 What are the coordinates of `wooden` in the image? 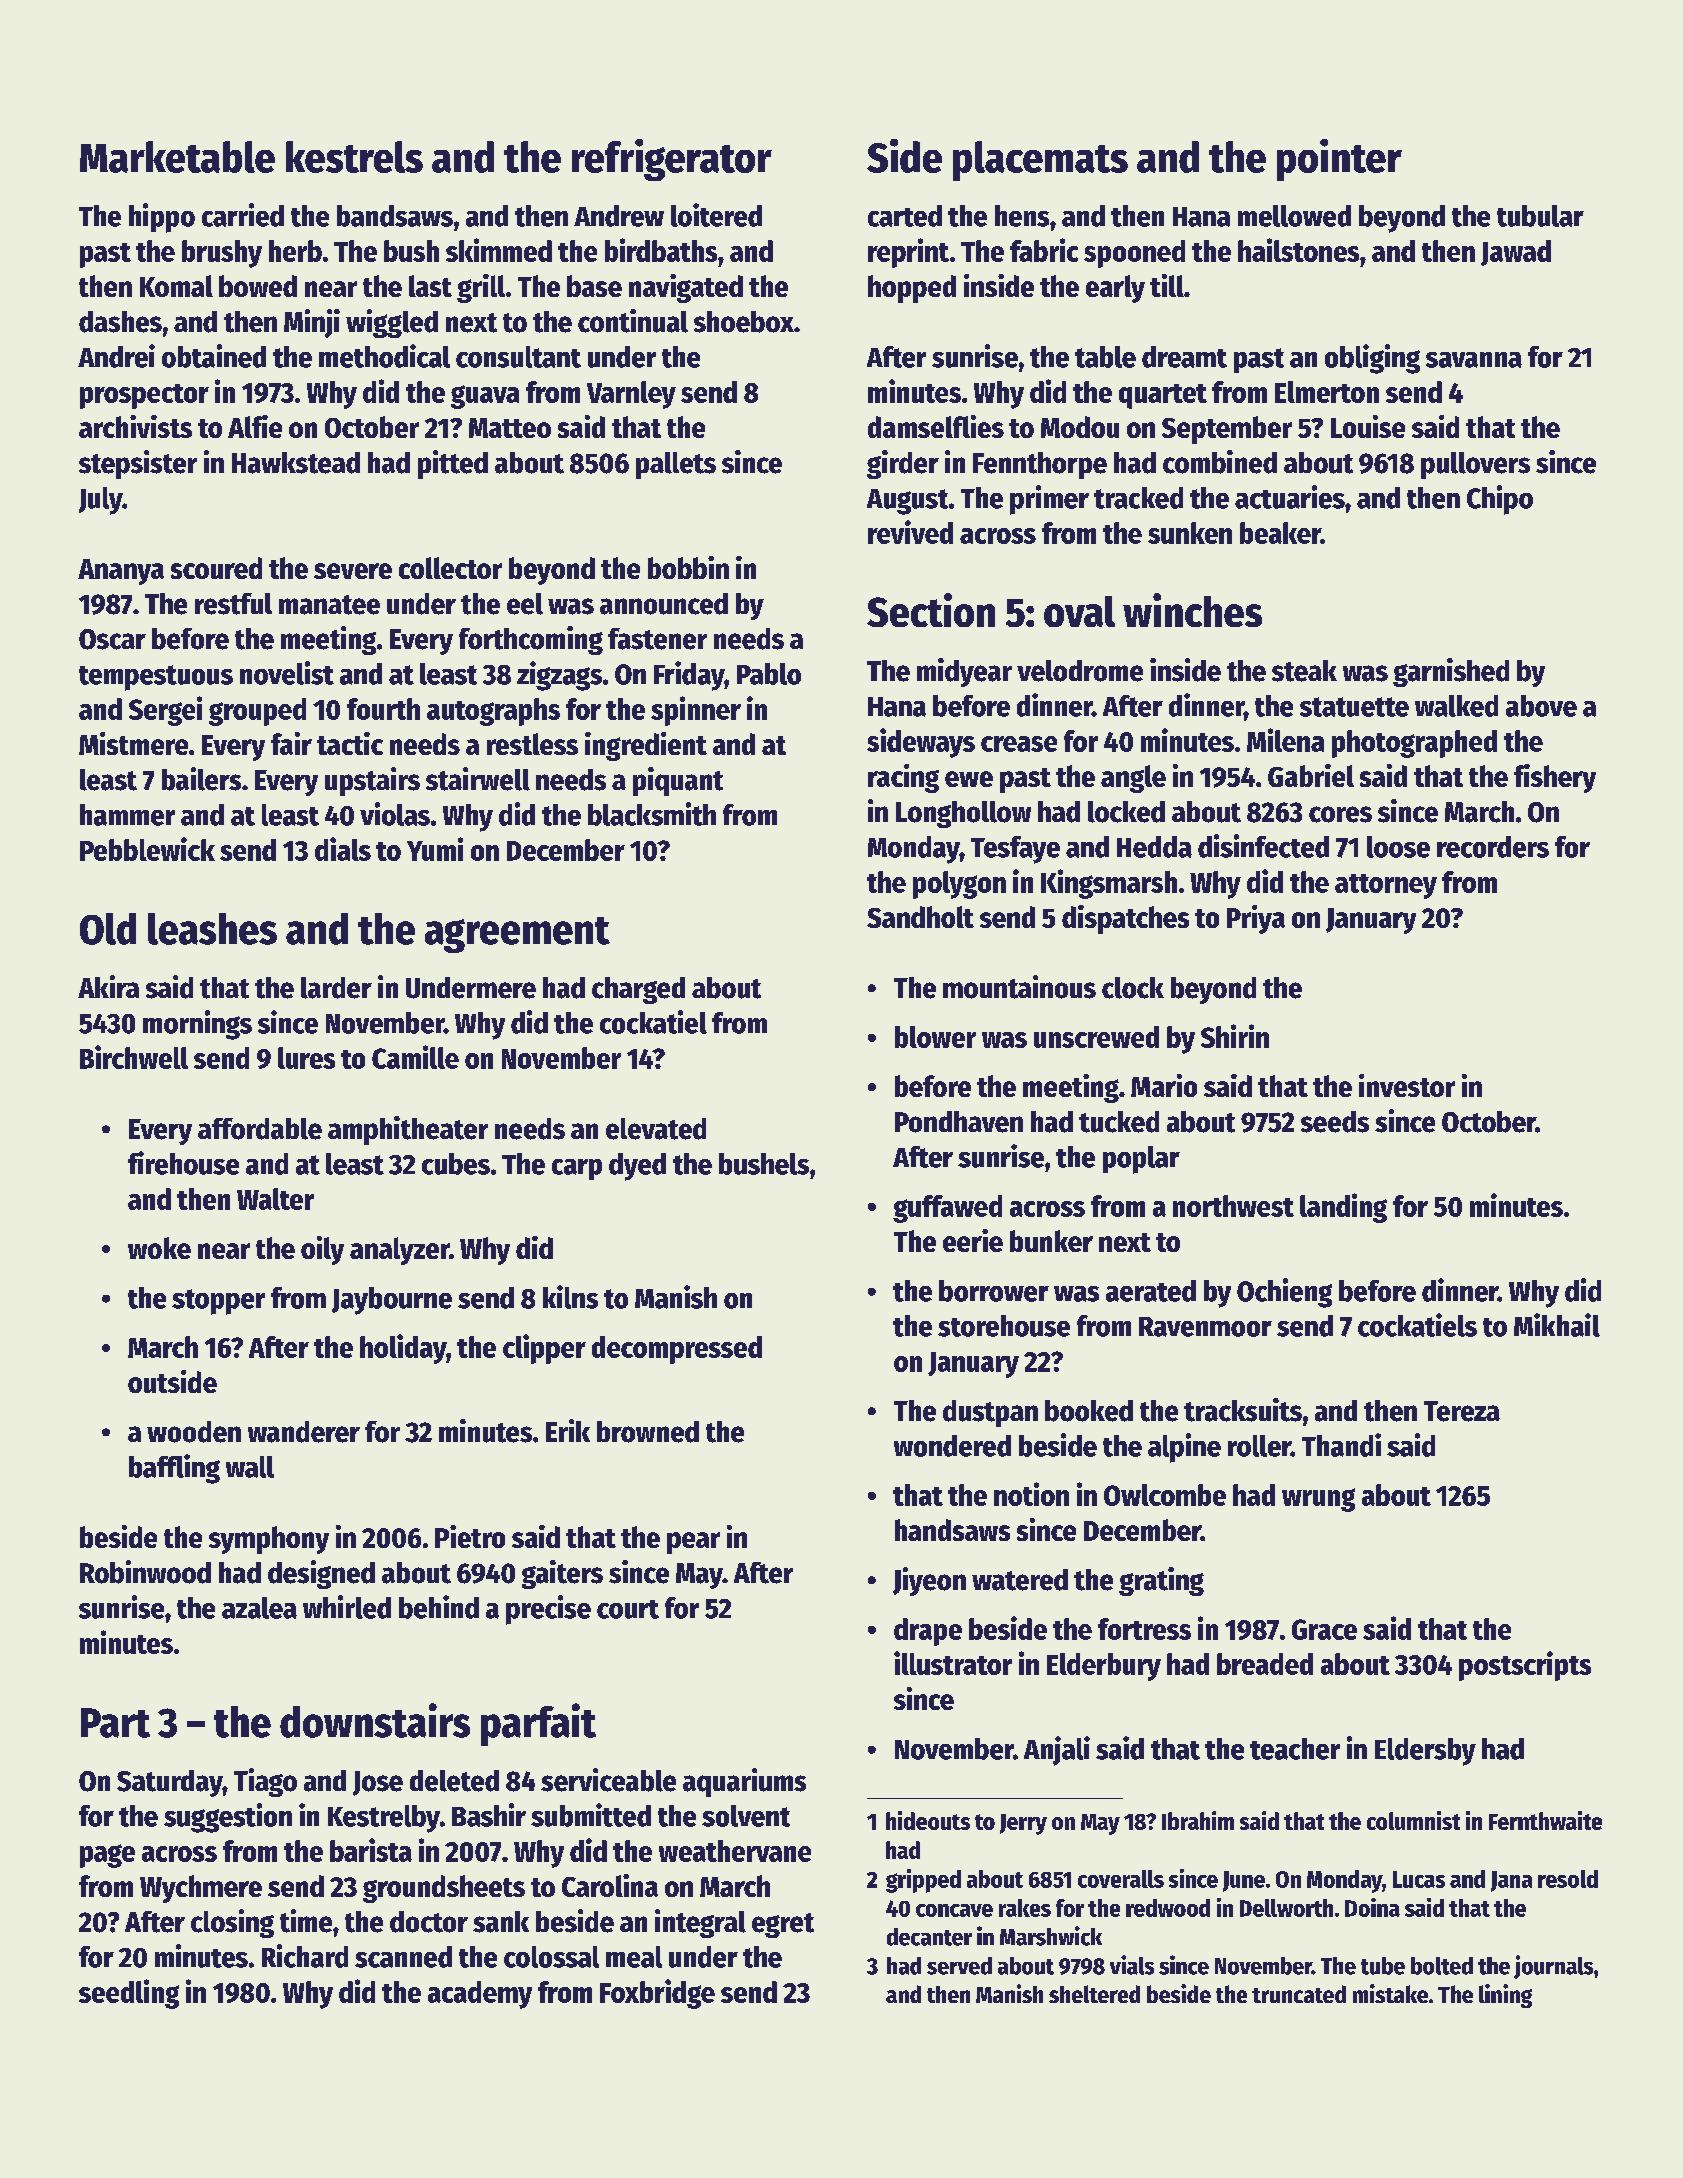 It's located at (194, 1432).
